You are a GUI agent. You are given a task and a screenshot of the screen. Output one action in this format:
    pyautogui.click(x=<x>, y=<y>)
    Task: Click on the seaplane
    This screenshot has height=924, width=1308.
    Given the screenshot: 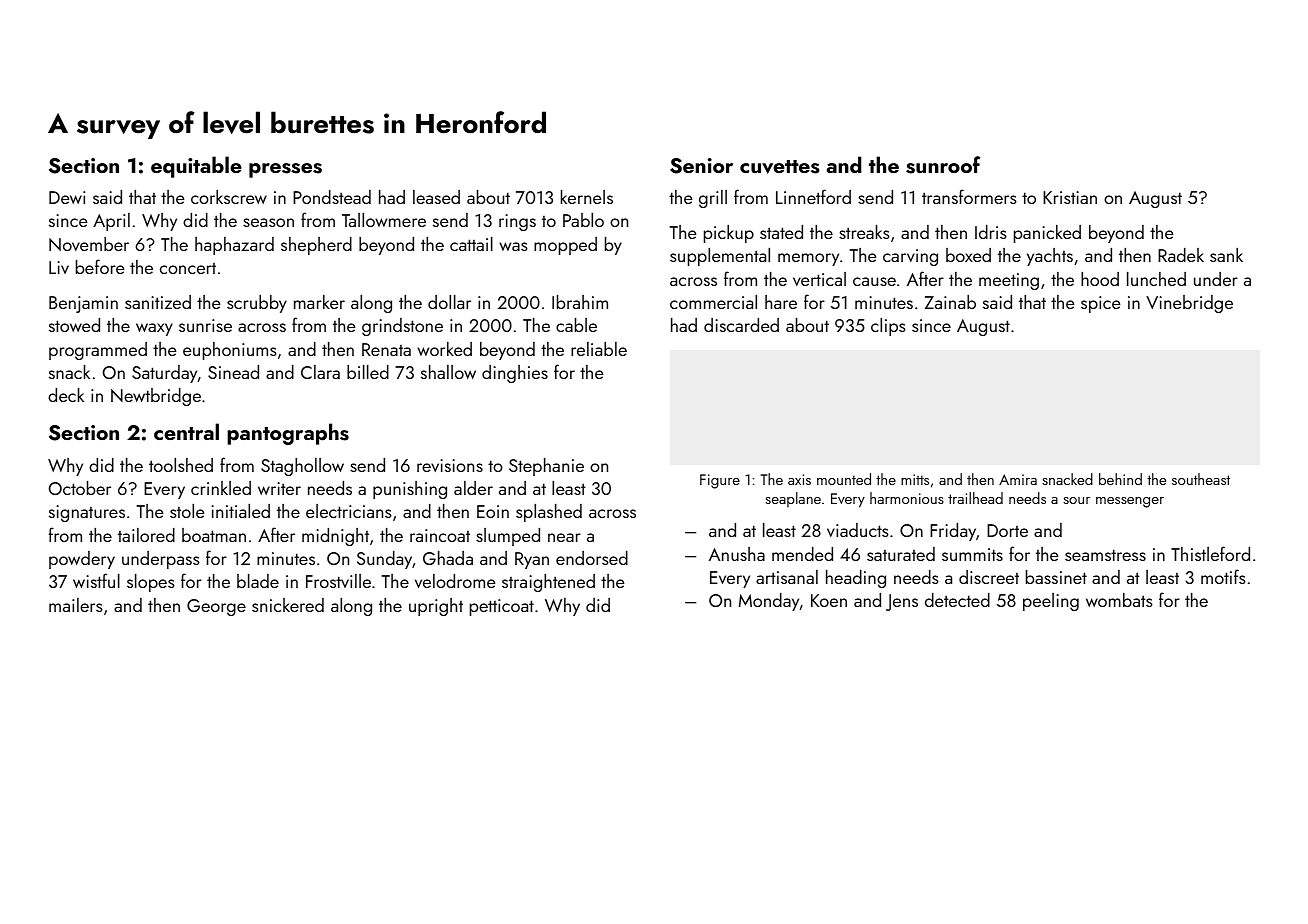 What is the action you would take?
    pyautogui.click(x=793, y=499)
